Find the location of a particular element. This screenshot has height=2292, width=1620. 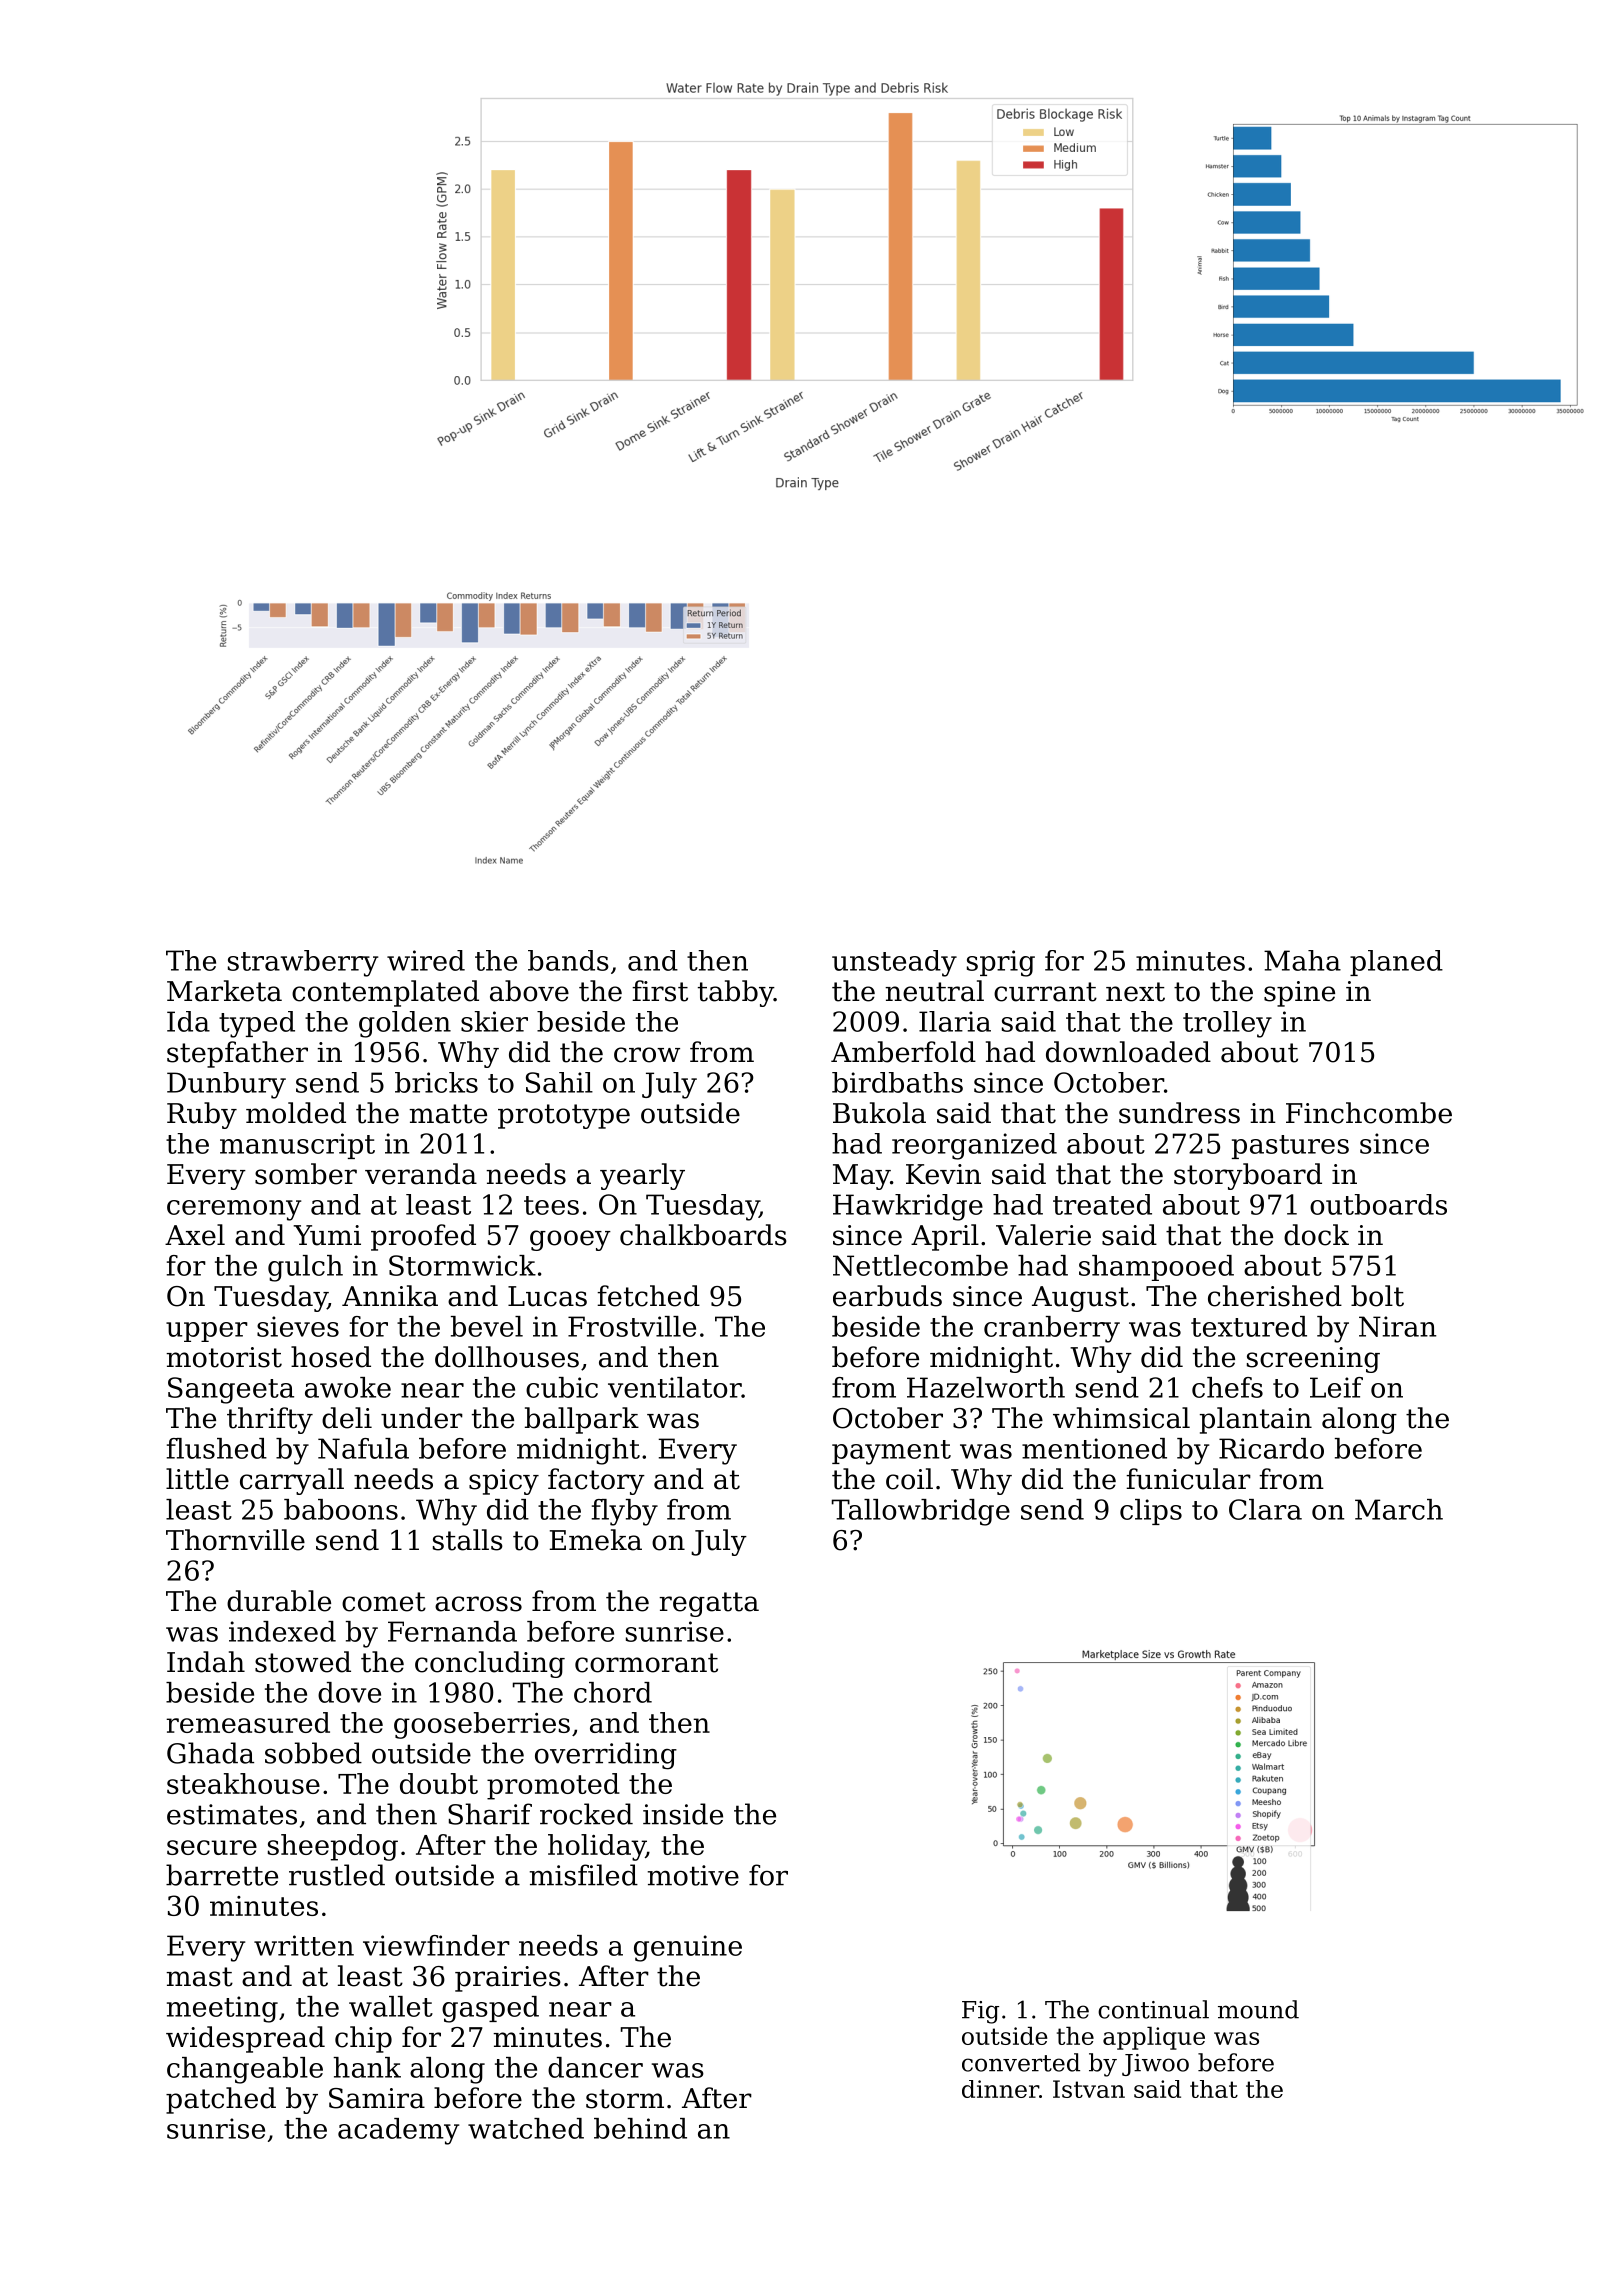

Istvan is located at coordinates (1089, 2089).
